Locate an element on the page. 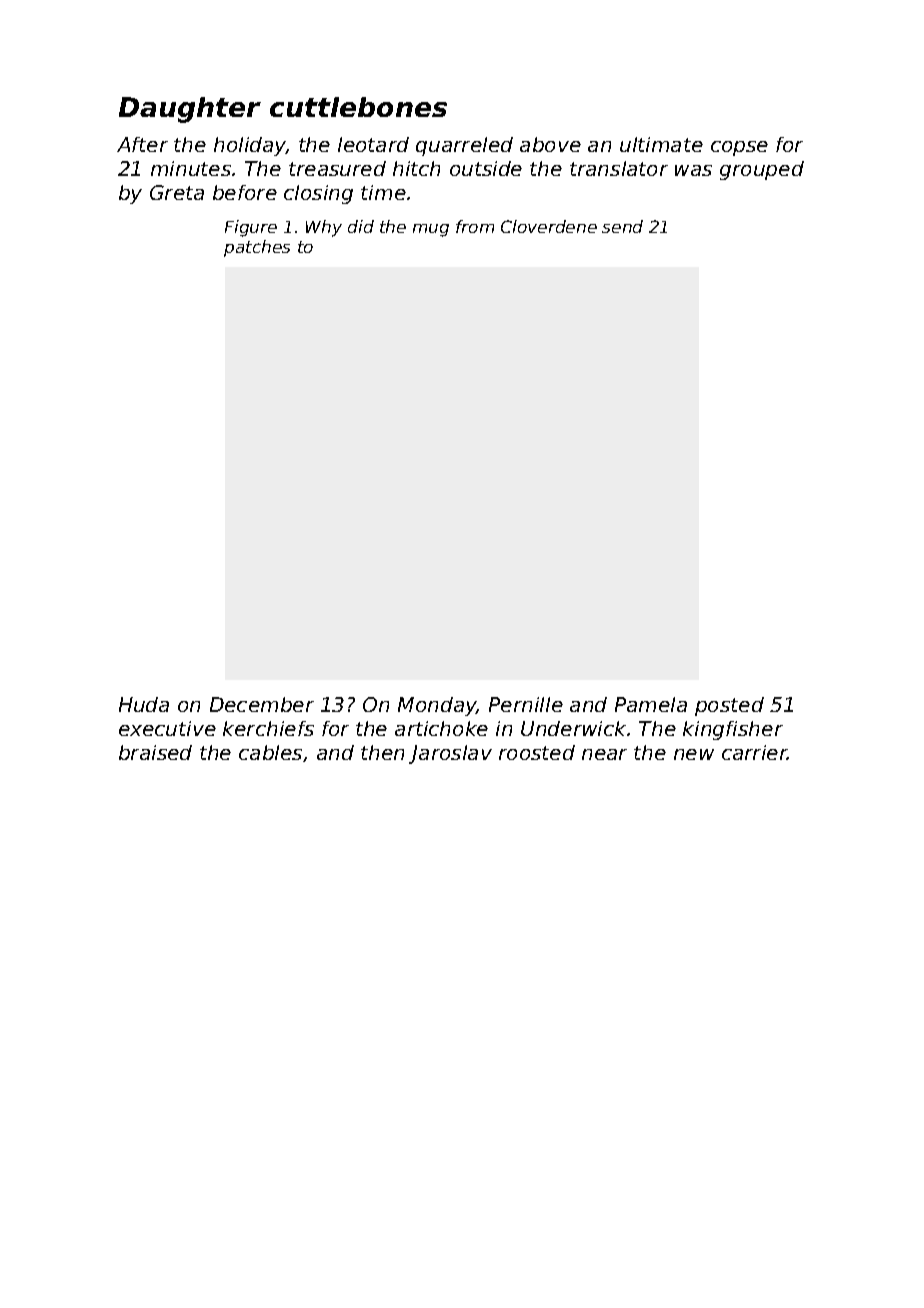  Monday is located at coordinates (437, 706).
